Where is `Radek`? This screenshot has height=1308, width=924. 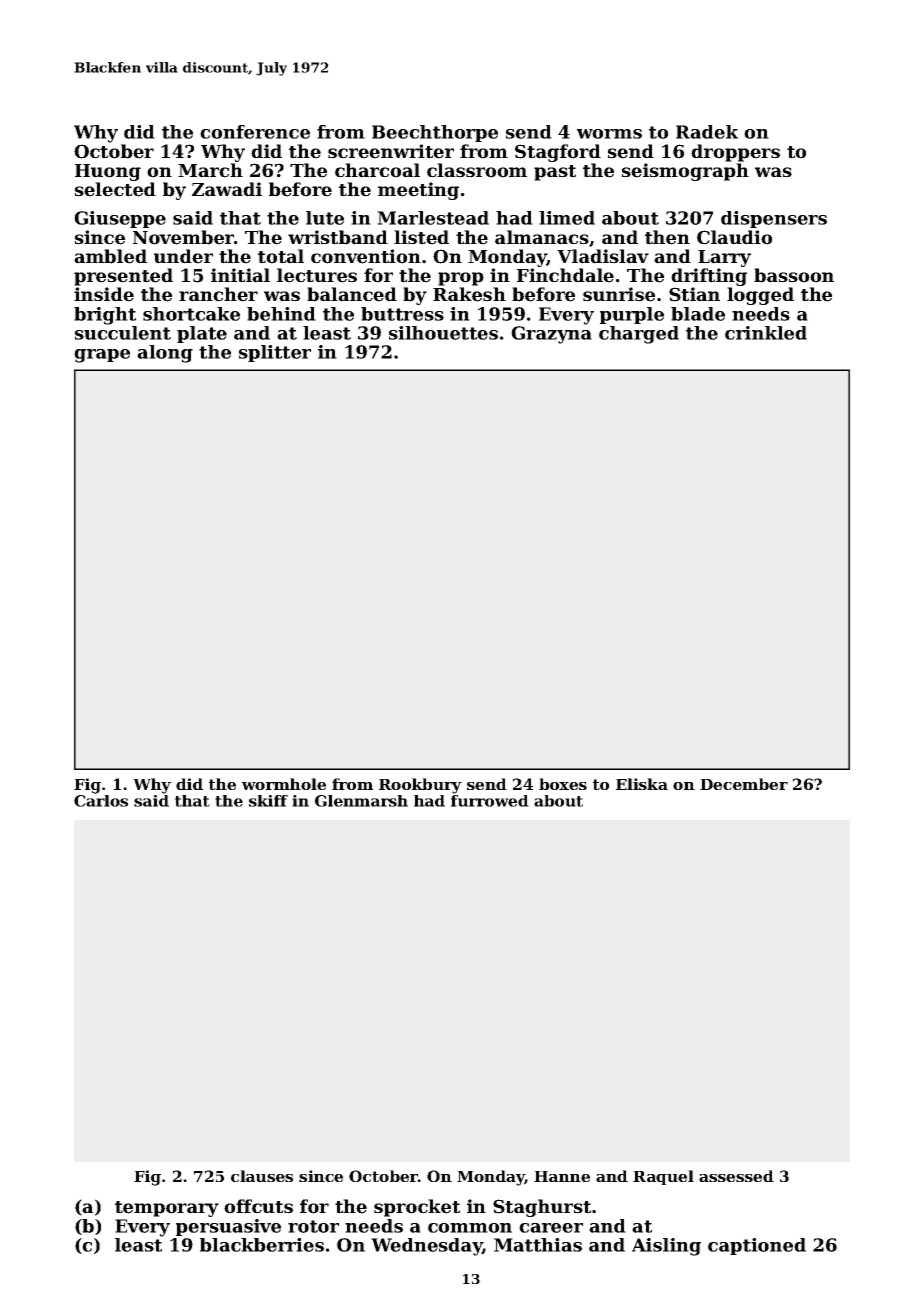
Radek is located at coordinates (707, 132).
